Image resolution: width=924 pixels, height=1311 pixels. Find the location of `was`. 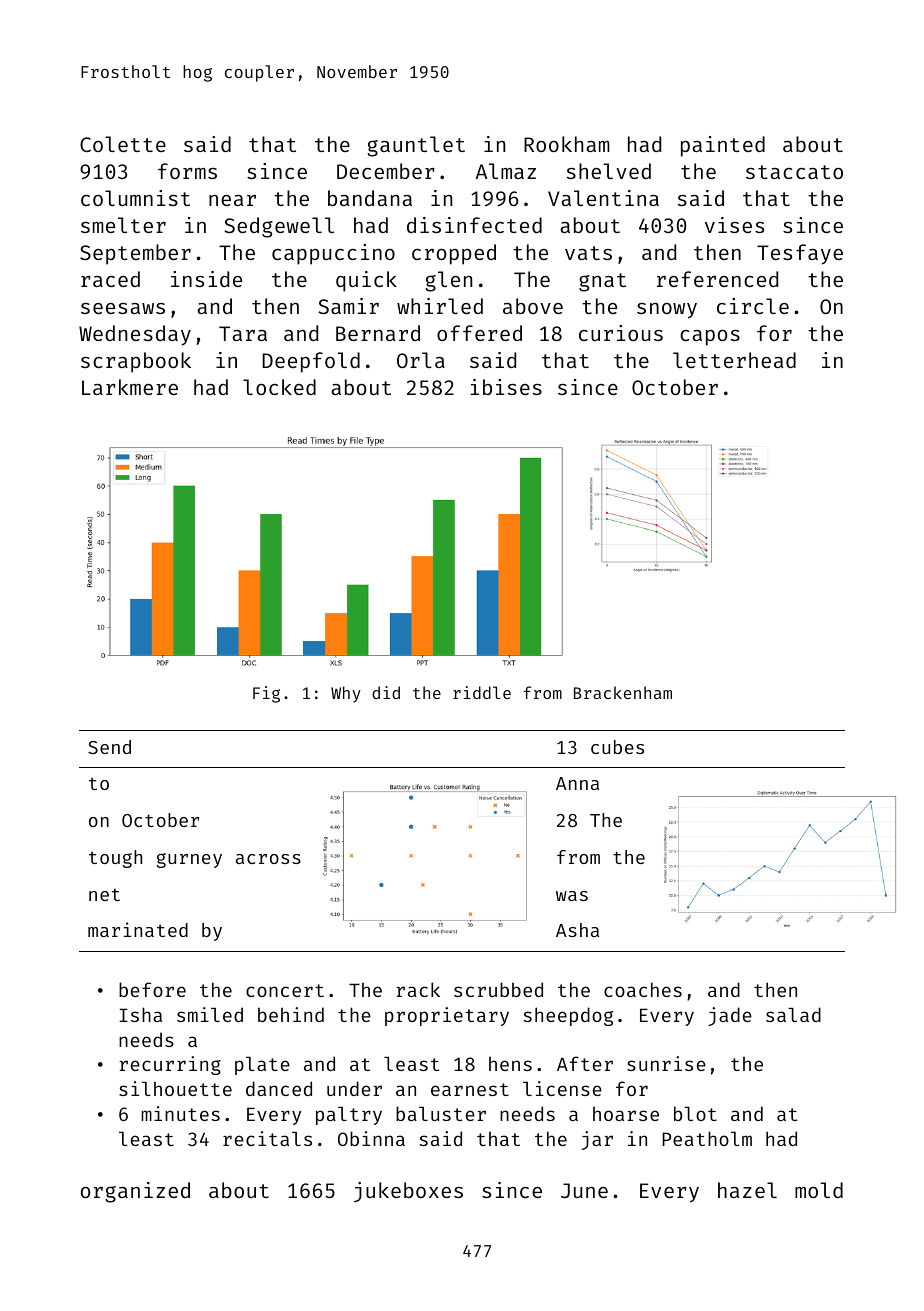

was is located at coordinates (572, 896).
